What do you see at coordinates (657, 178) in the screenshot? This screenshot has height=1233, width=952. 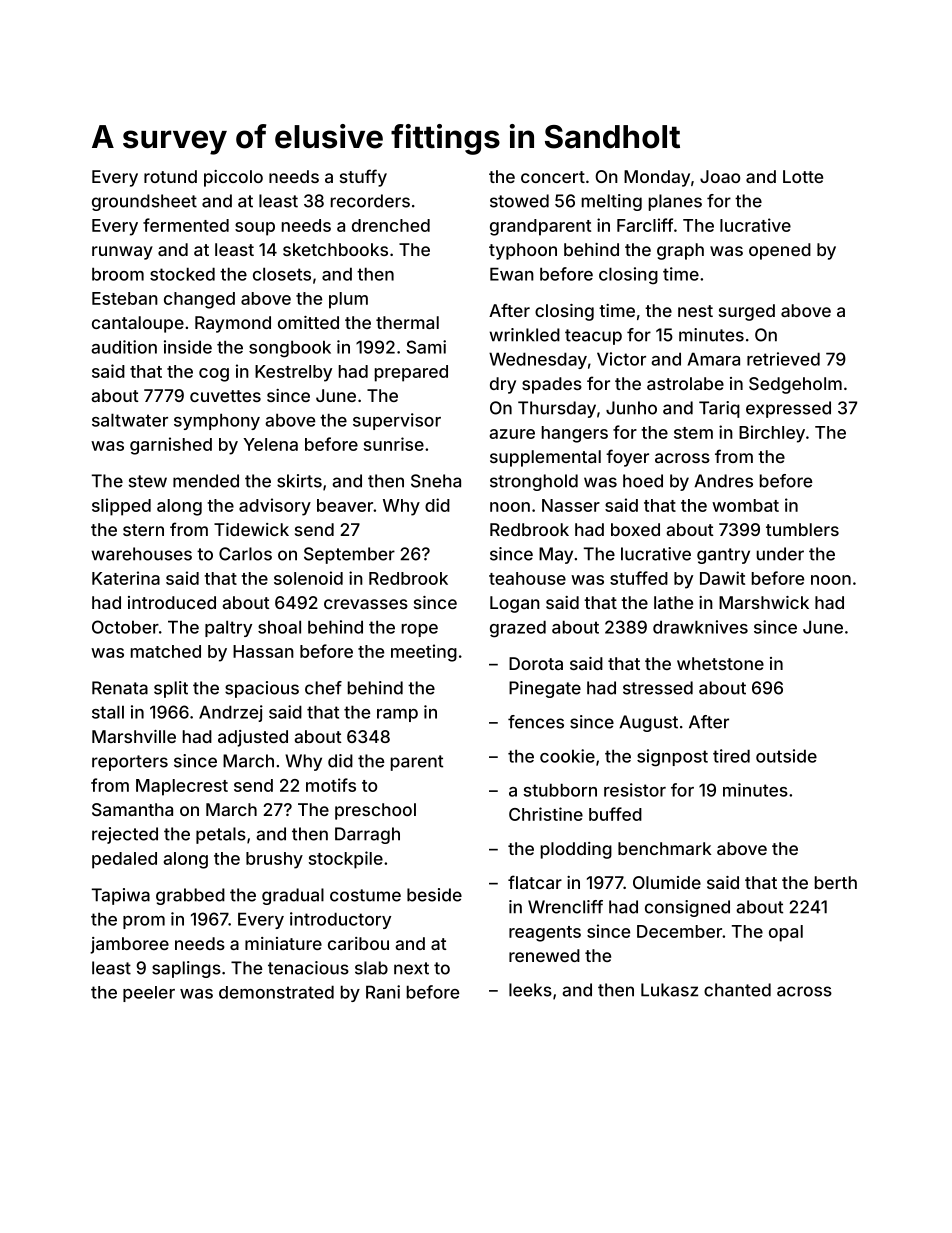 I see `Monday` at bounding box center [657, 178].
